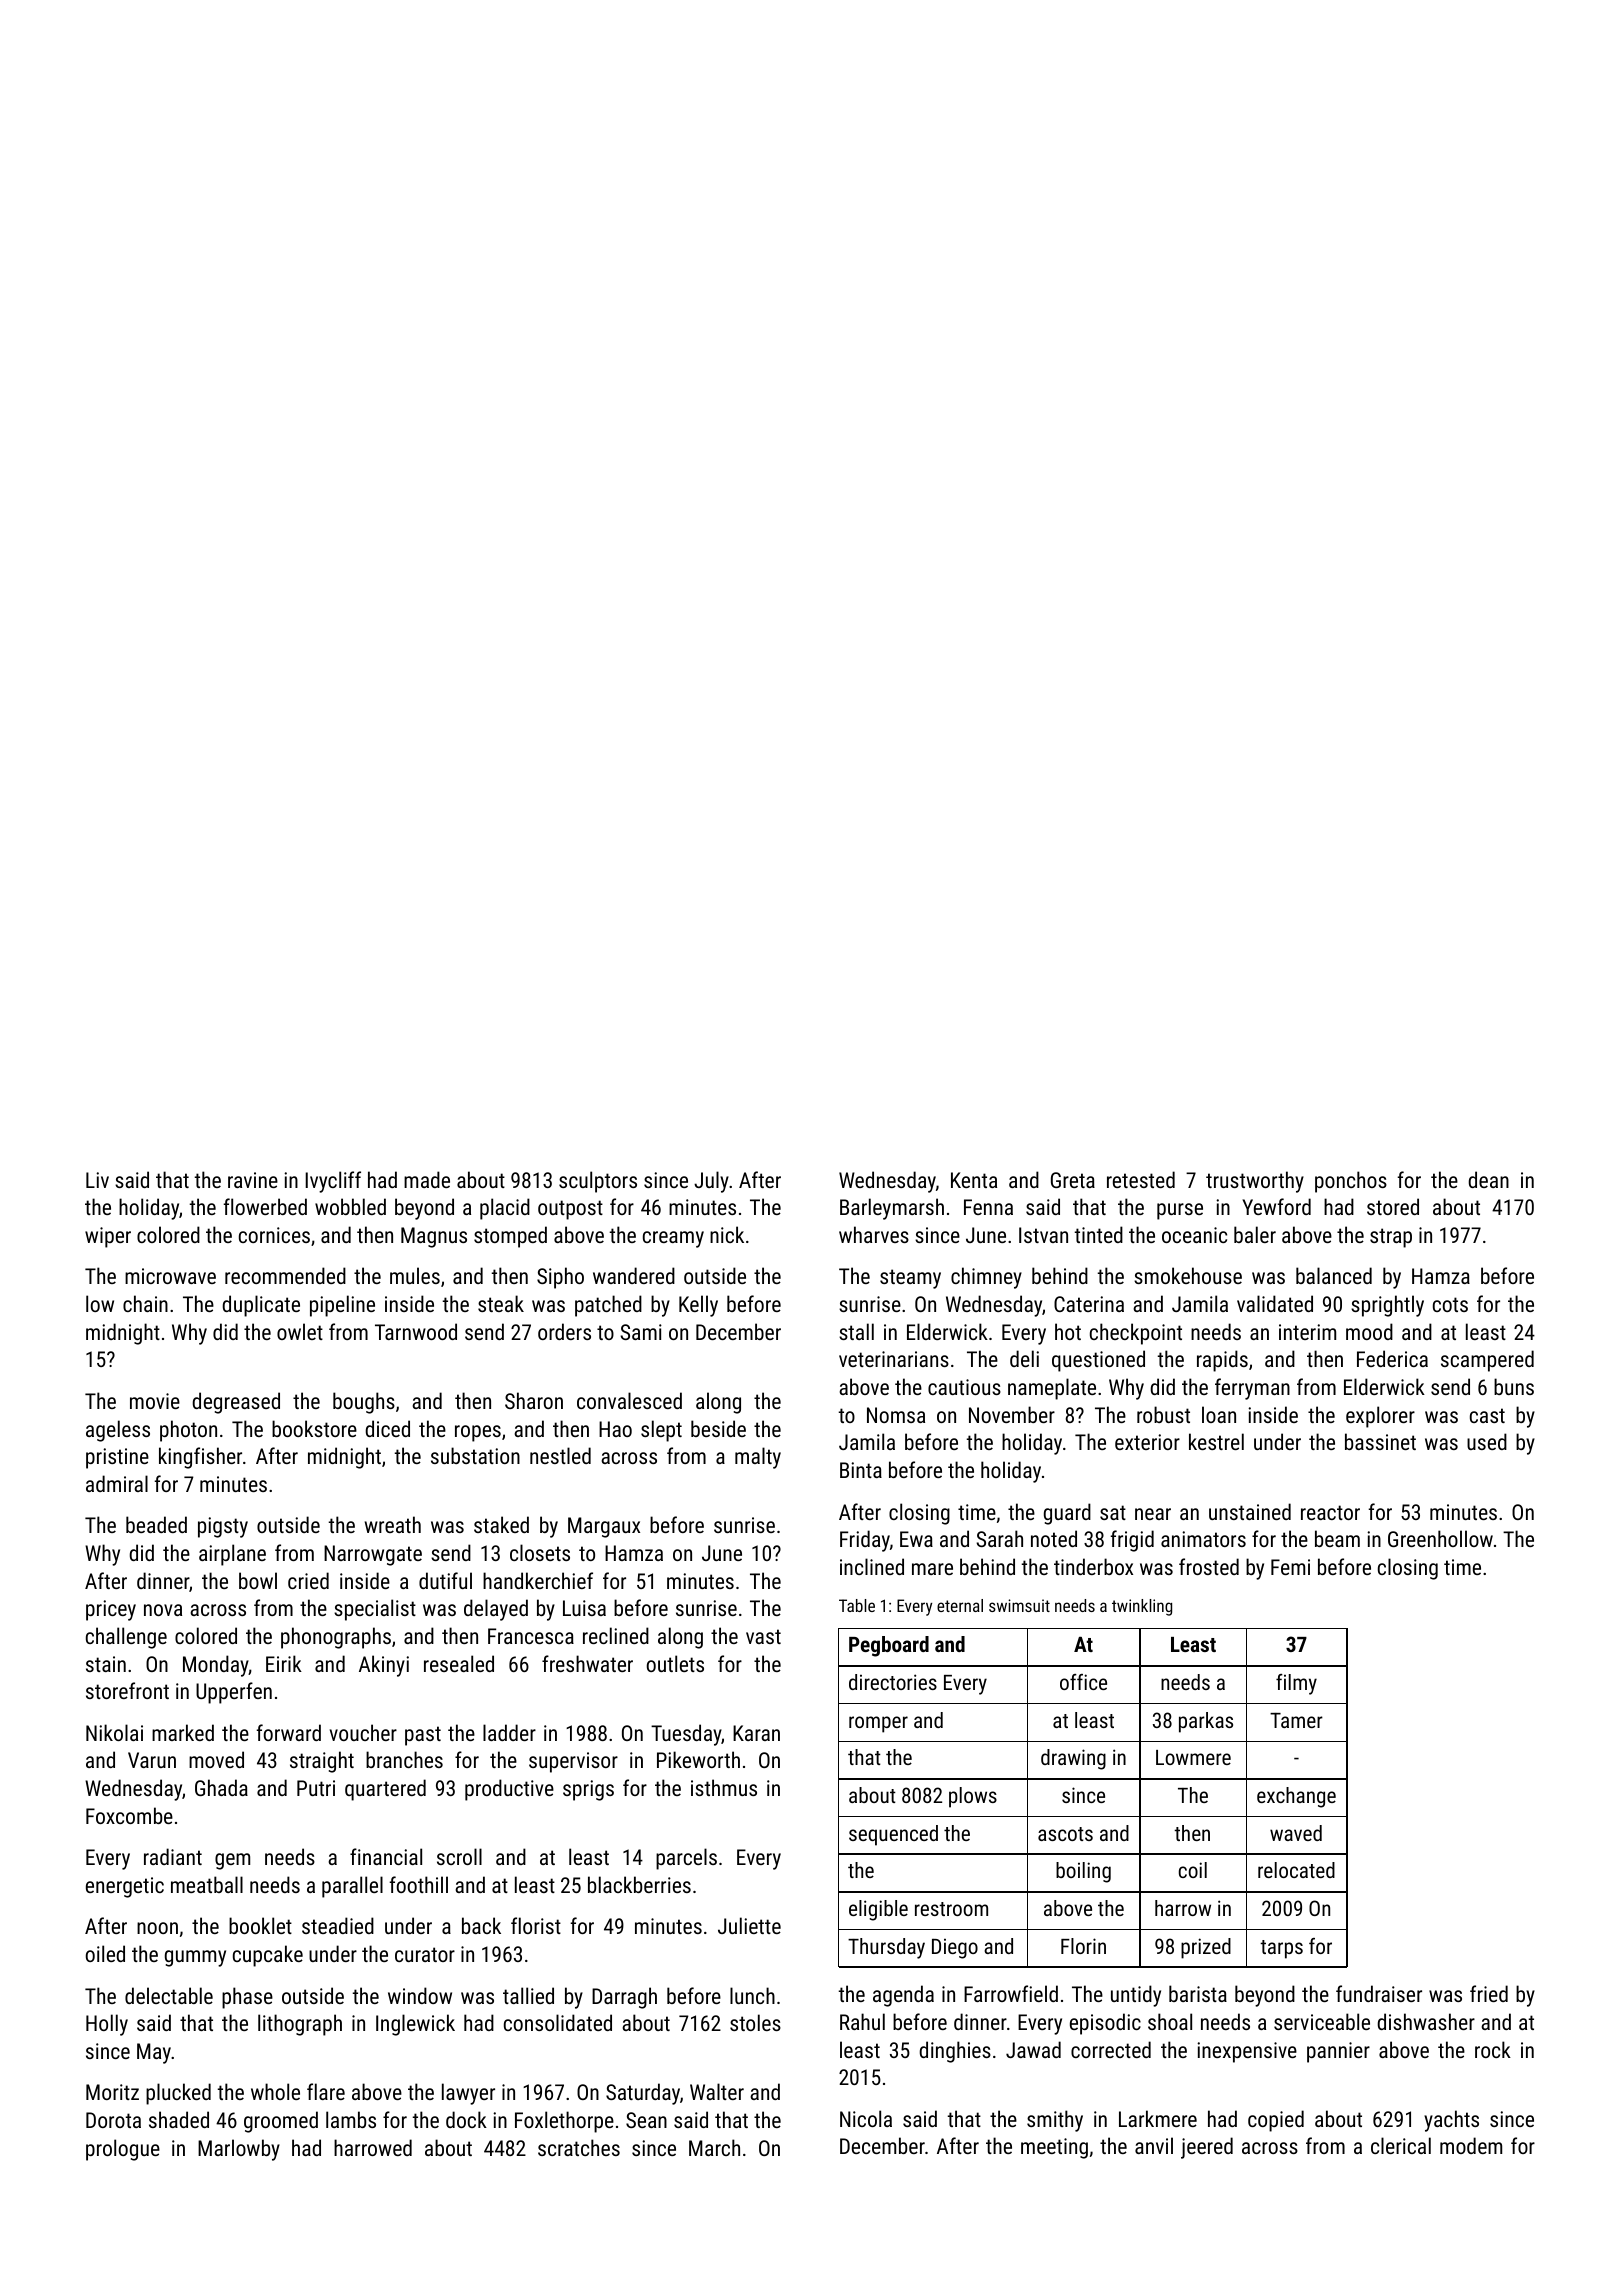 This page has width=1620, height=2292. What do you see at coordinates (629, 1400) in the page?
I see `convalesced` at bounding box center [629, 1400].
